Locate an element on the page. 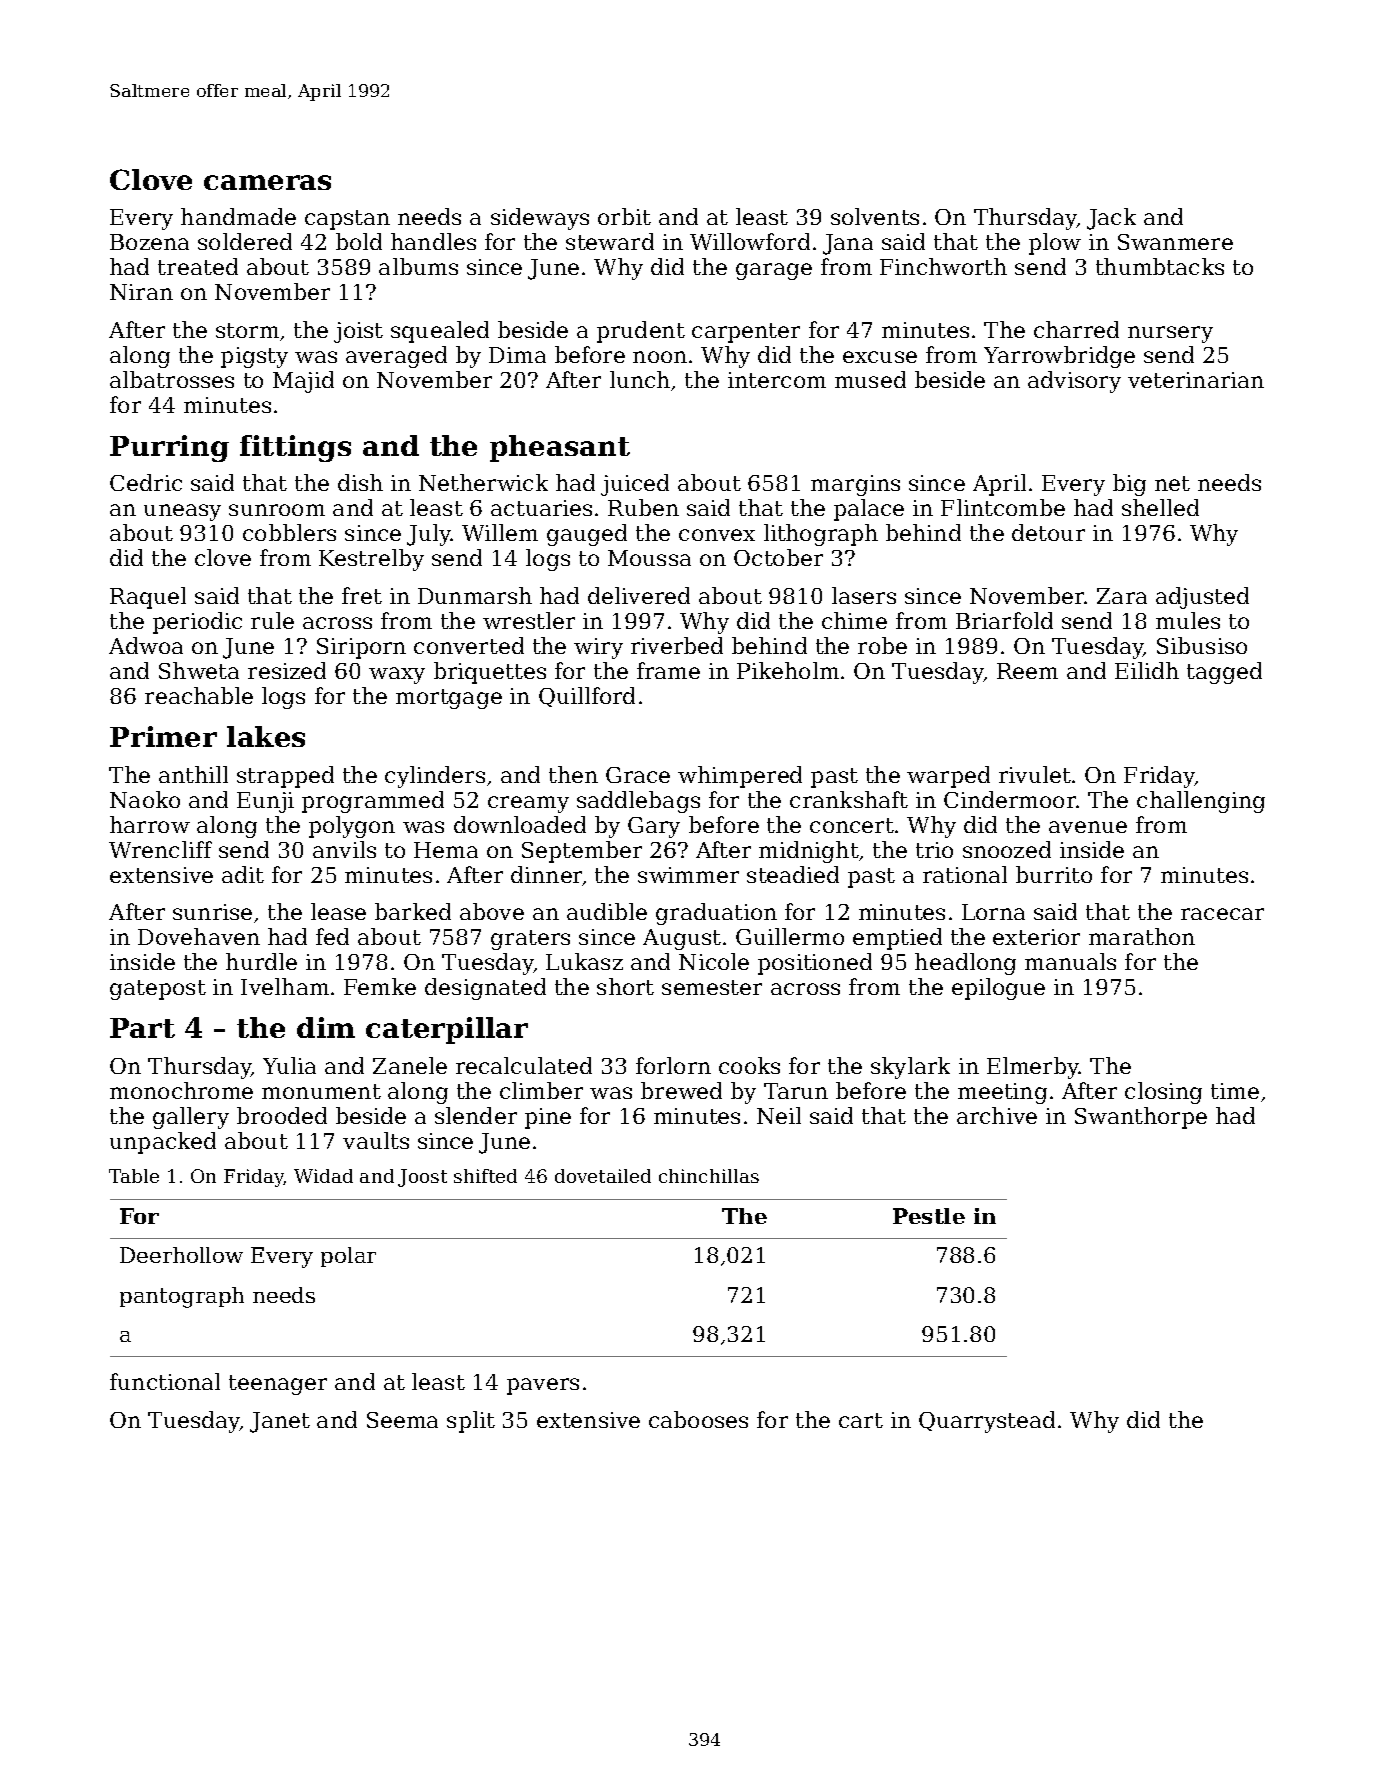 Image resolution: width=1377 pixels, height=1782 pixels. pantograph is located at coordinates (182, 1297).
